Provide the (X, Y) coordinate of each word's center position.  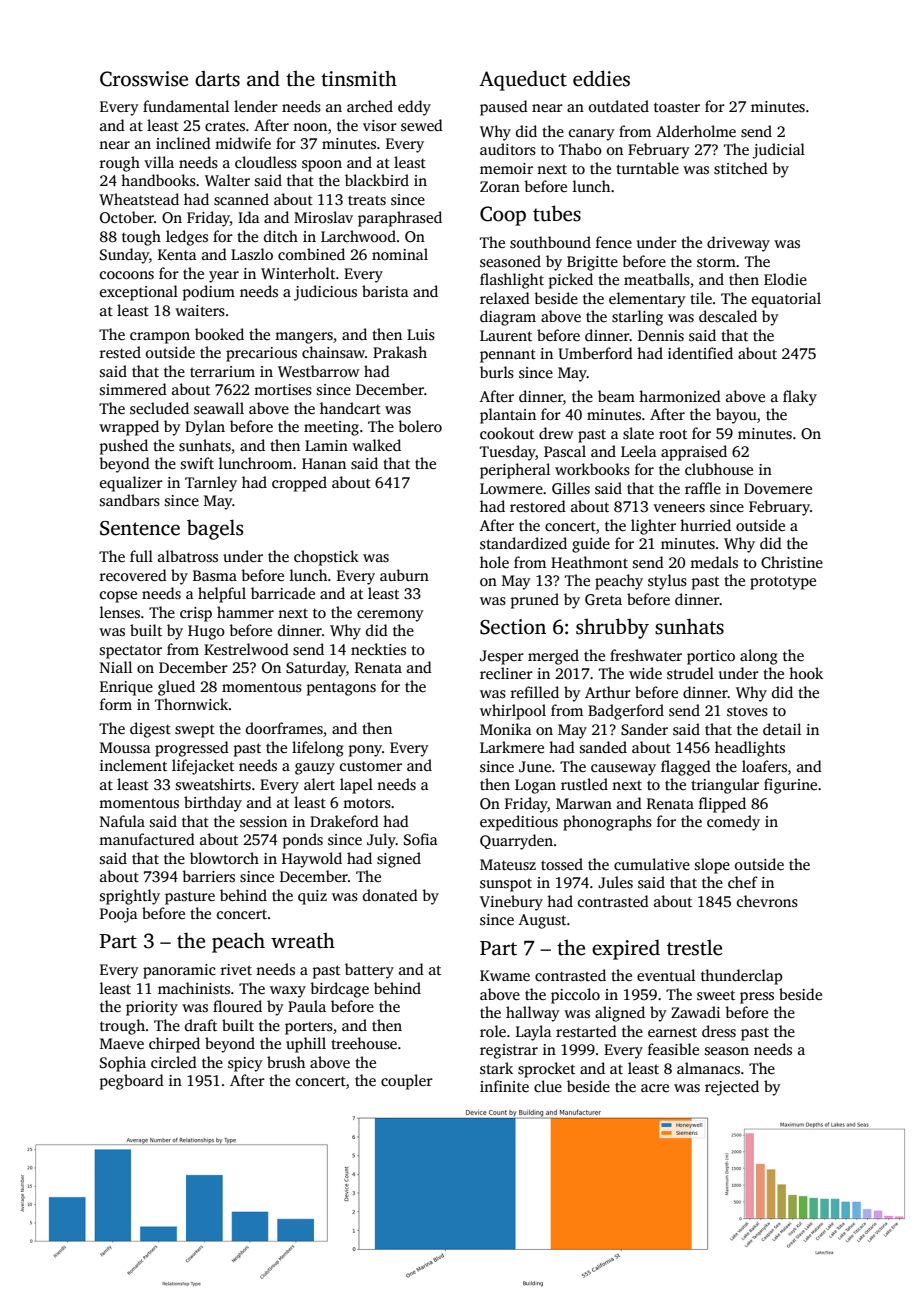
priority (152, 1008)
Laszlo (252, 254)
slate (638, 433)
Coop (503, 216)
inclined (183, 143)
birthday (213, 804)
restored (538, 506)
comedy (733, 823)
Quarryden (516, 842)
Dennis (661, 336)
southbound (550, 242)
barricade (283, 593)
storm (716, 262)
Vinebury (511, 903)
